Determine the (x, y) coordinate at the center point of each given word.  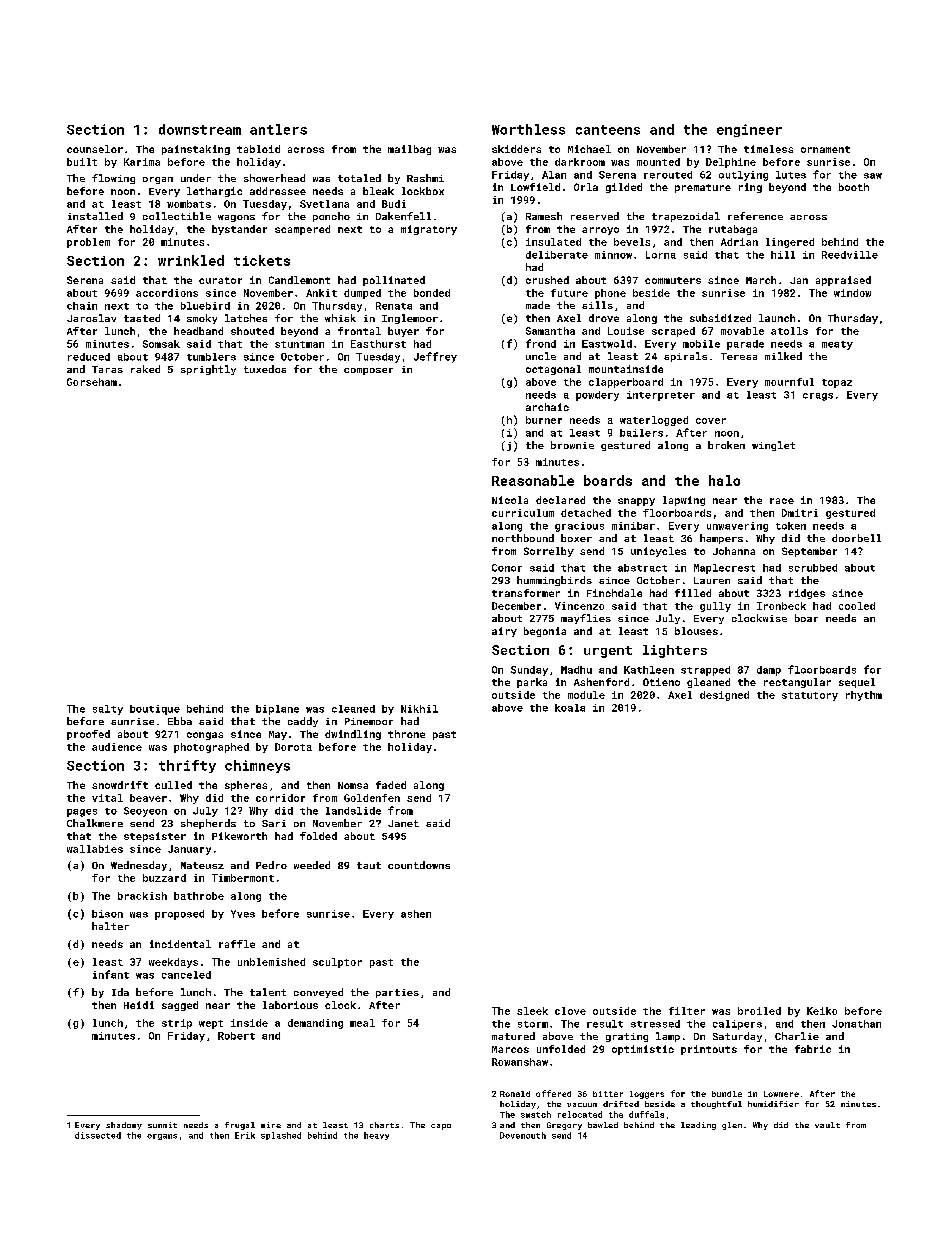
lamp (668, 1037)
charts (384, 1125)
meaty (837, 345)
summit (162, 1125)
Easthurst (378, 344)
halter (110, 926)
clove (570, 1011)
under (196, 178)
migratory (429, 230)
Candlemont (299, 280)
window (852, 293)
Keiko (822, 1011)
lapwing (684, 501)
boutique (155, 710)
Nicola (510, 500)
